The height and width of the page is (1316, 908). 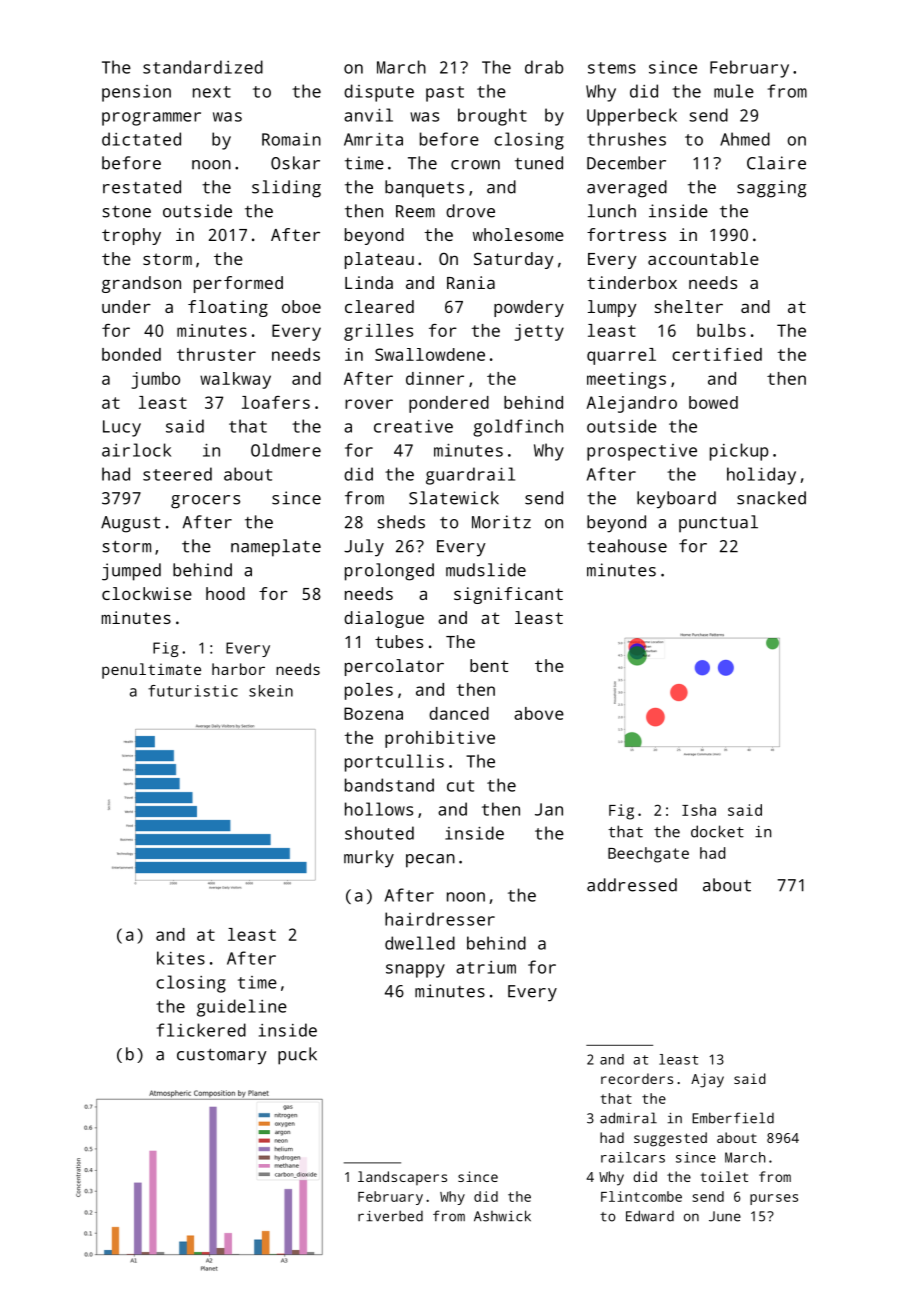 I want to click on stems, so click(x=612, y=68).
